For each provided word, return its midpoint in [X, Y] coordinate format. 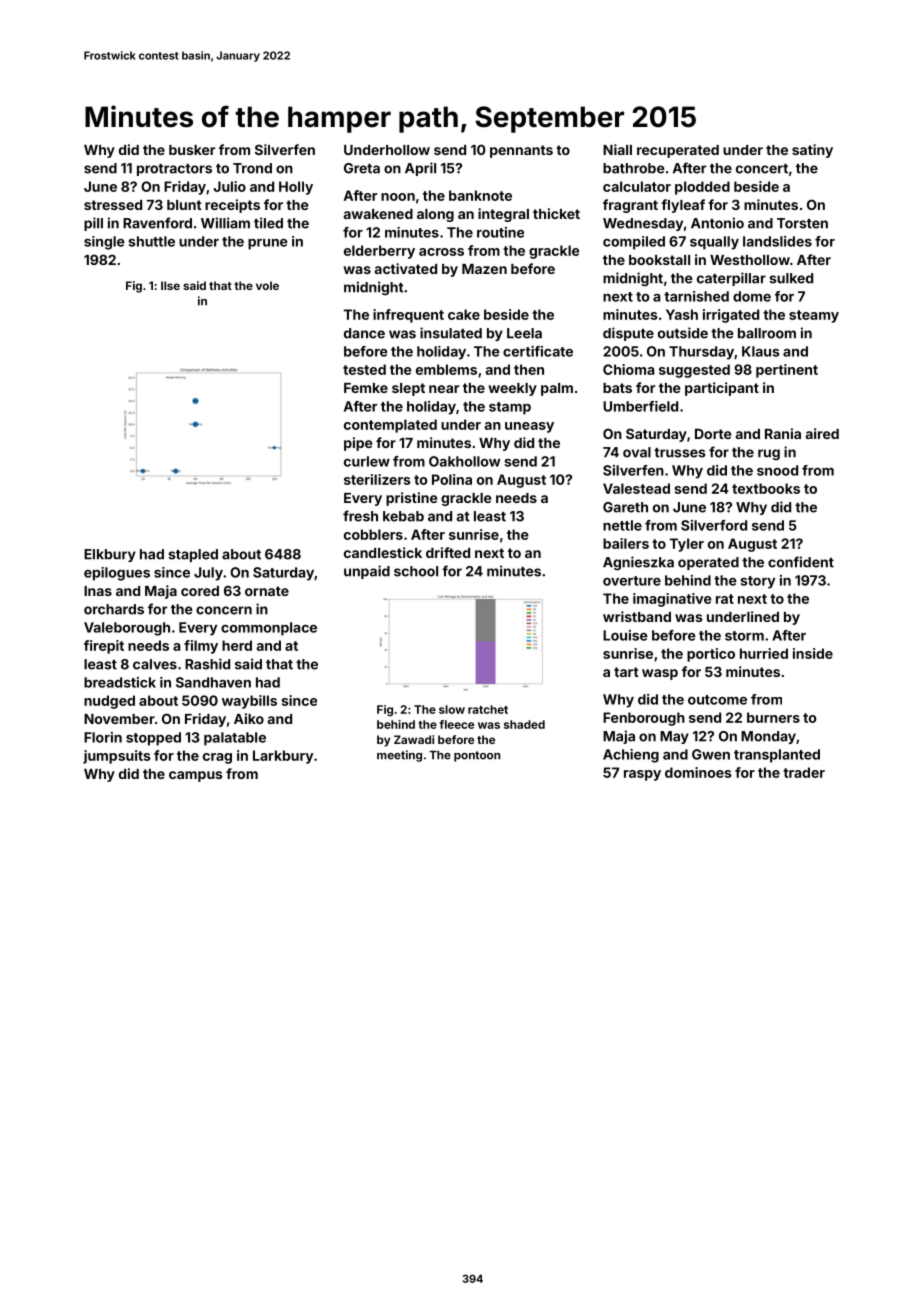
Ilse [170, 285]
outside [683, 333]
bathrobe [634, 168]
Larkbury [283, 757]
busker [192, 150]
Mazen [484, 269]
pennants [521, 151]
